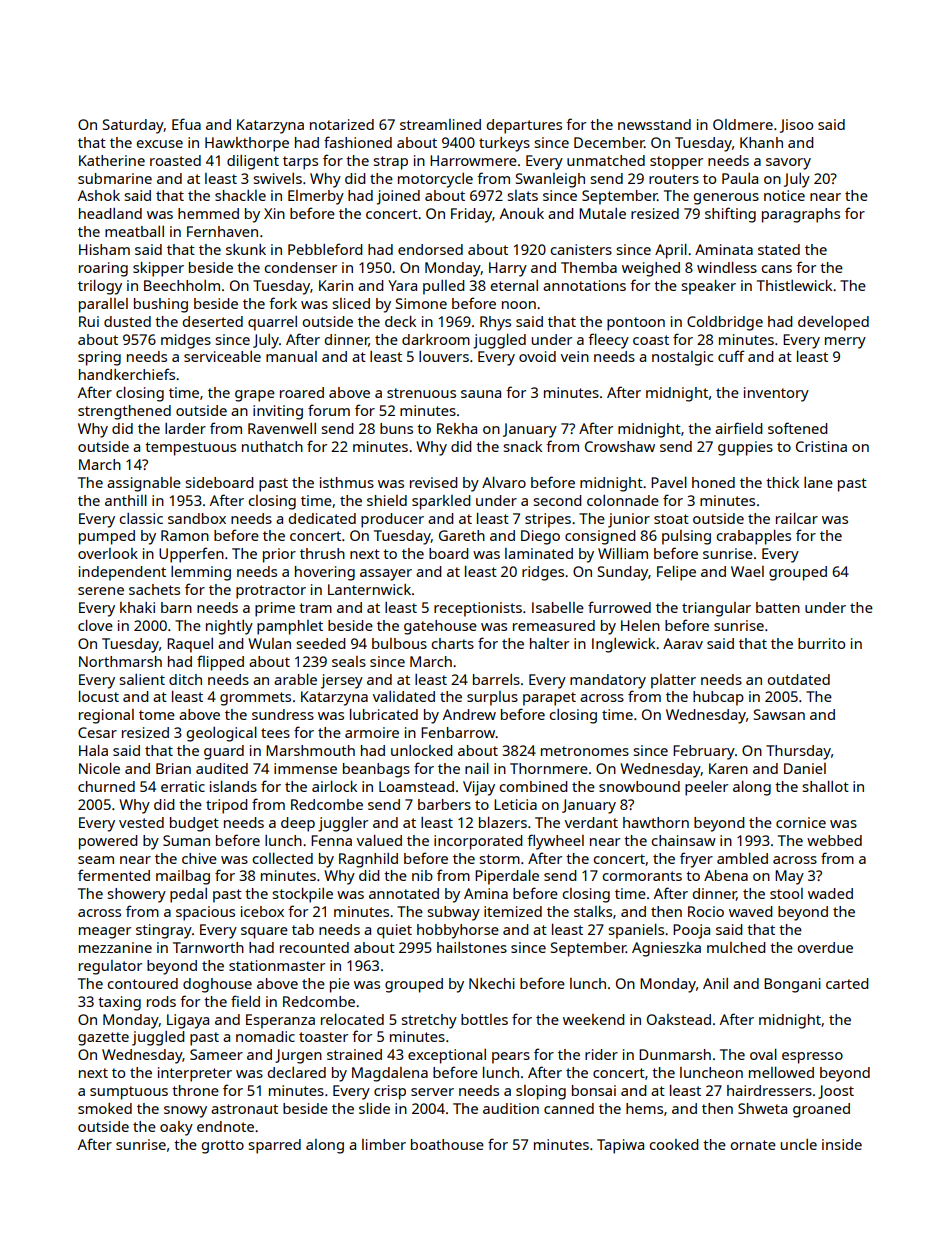 Image resolution: width=952 pixels, height=1233 pixels. Describe the element at coordinates (654, 124) in the screenshot. I see `newsstand` at that location.
